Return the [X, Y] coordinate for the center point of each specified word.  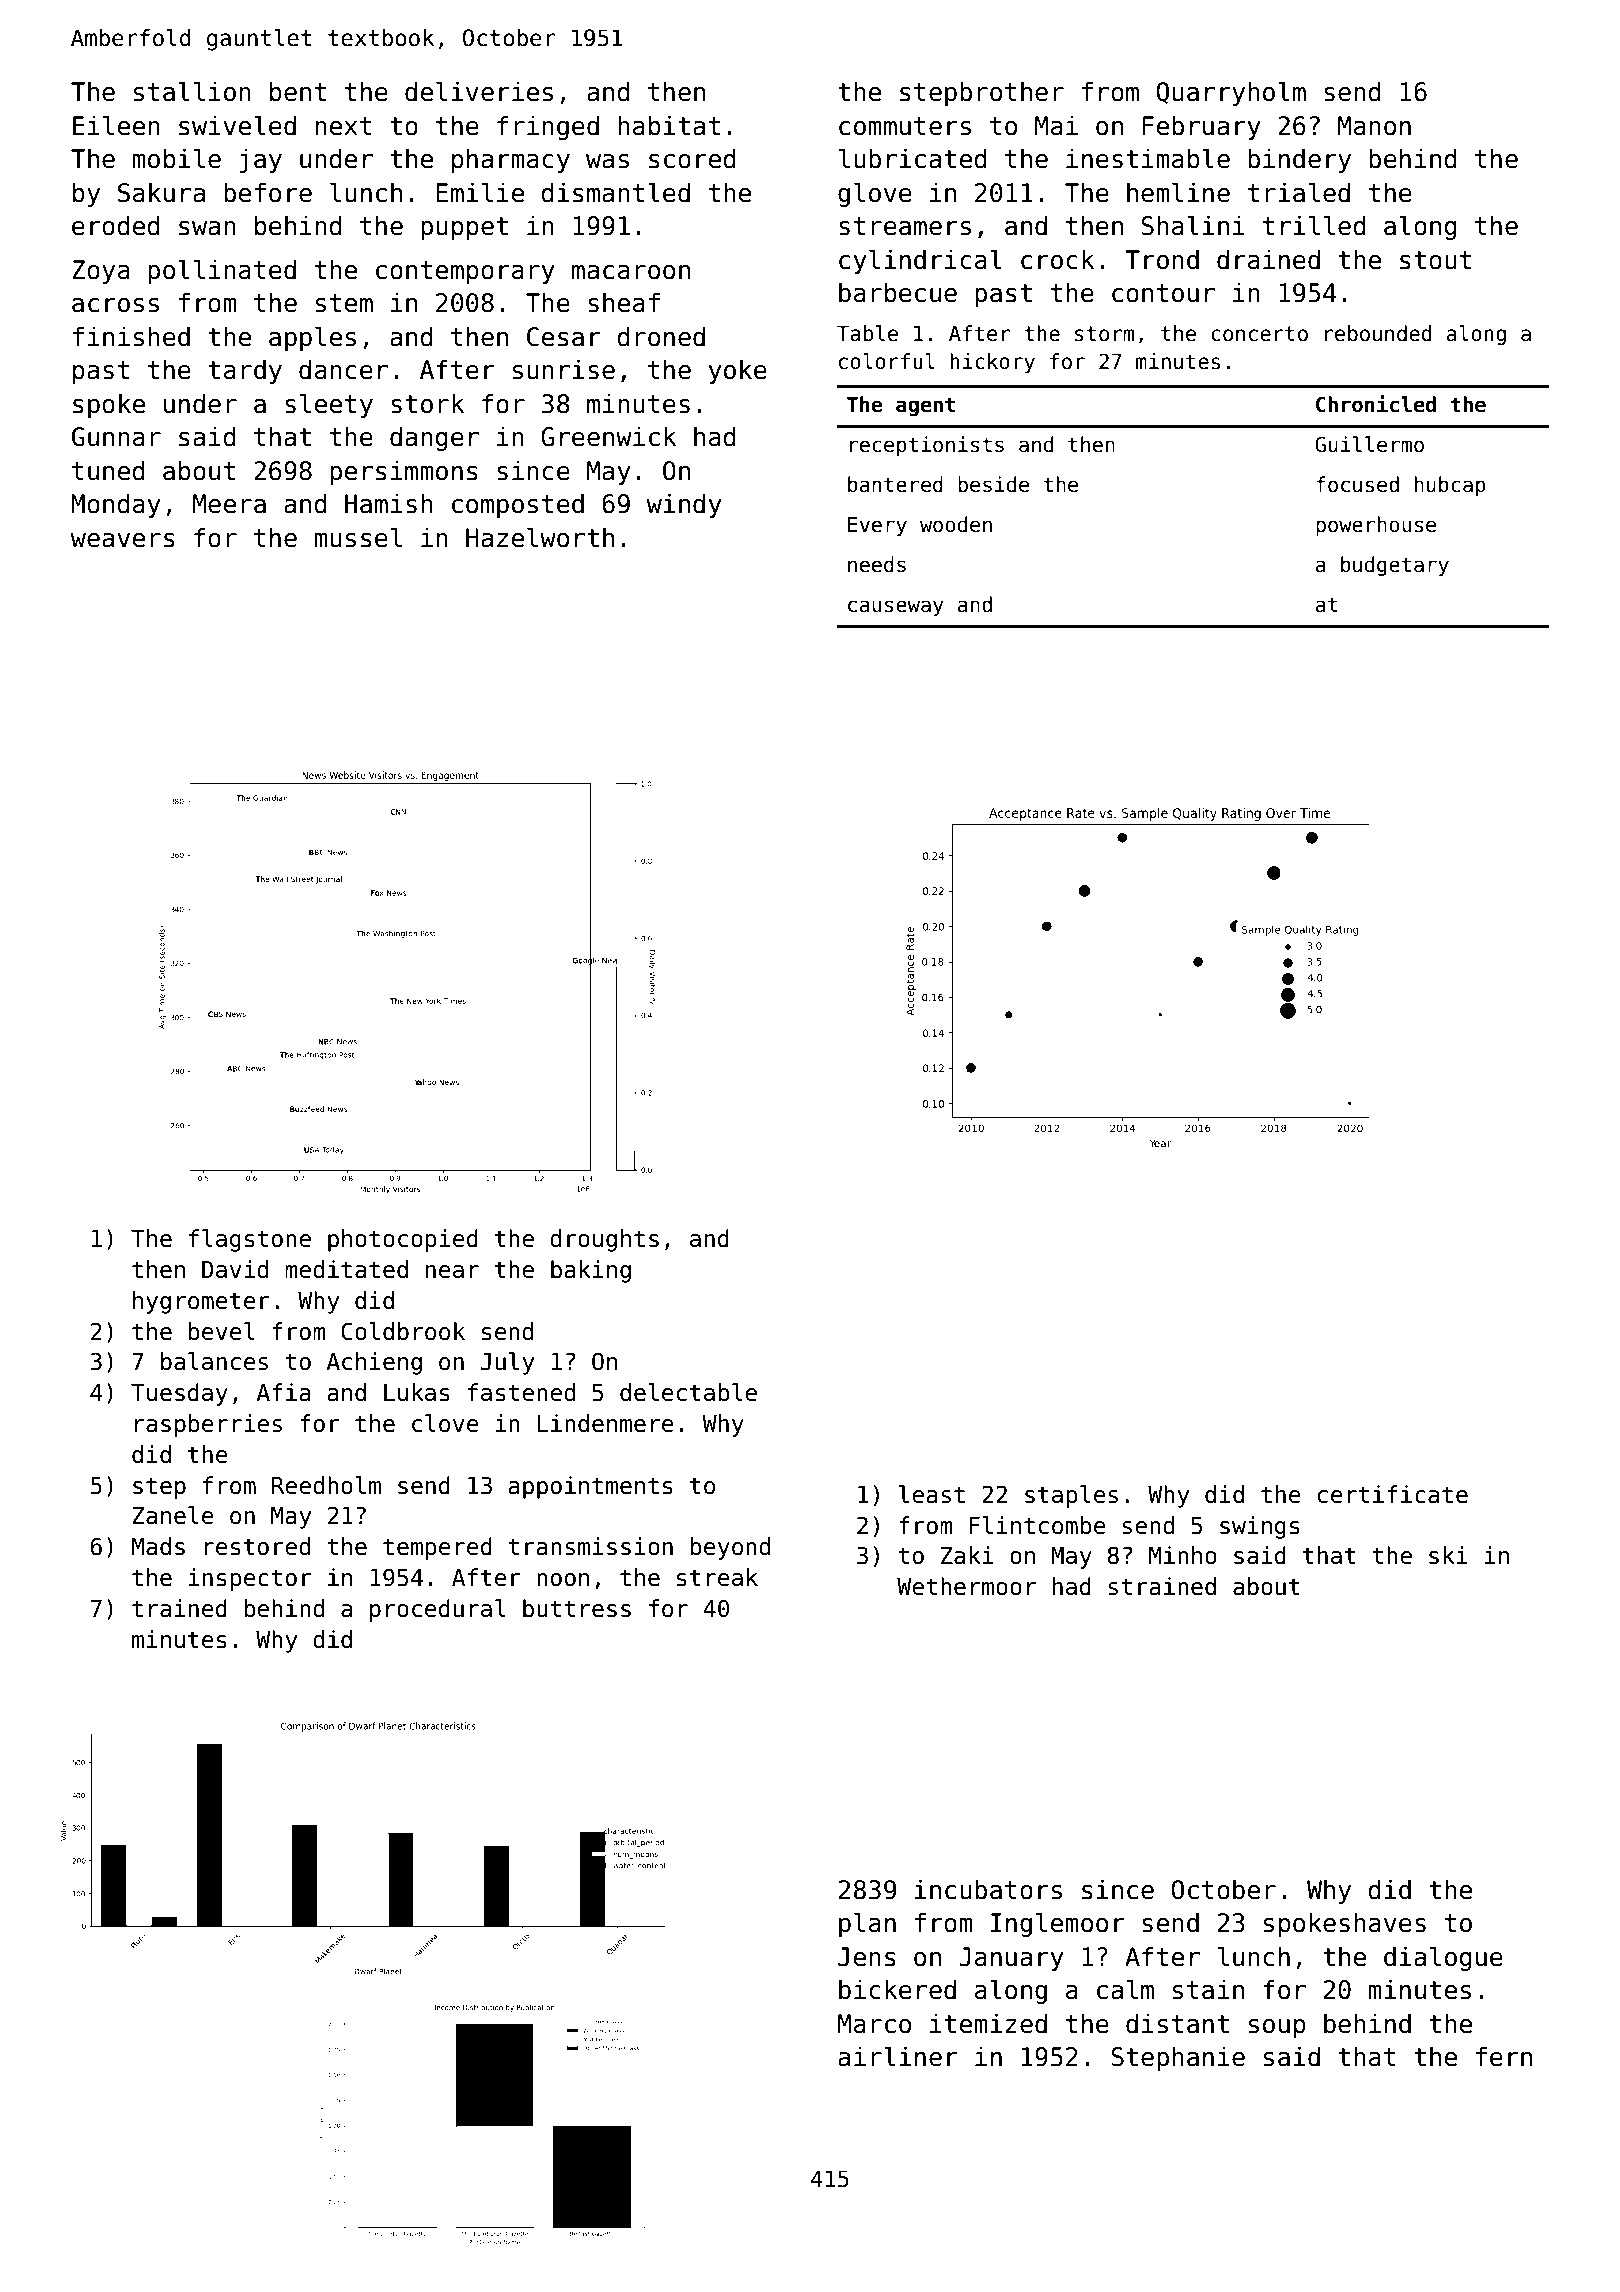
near [452, 1272]
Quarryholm [1231, 93]
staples [1071, 1496]
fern [1504, 2056]
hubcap [1450, 486]
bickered [897, 1989]
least [932, 1494]
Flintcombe [1037, 1525]
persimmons [404, 472]
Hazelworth [540, 537]
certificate [1393, 1494]
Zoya [101, 272]
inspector [250, 1579]
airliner [898, 2056]
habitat [669, 125]
